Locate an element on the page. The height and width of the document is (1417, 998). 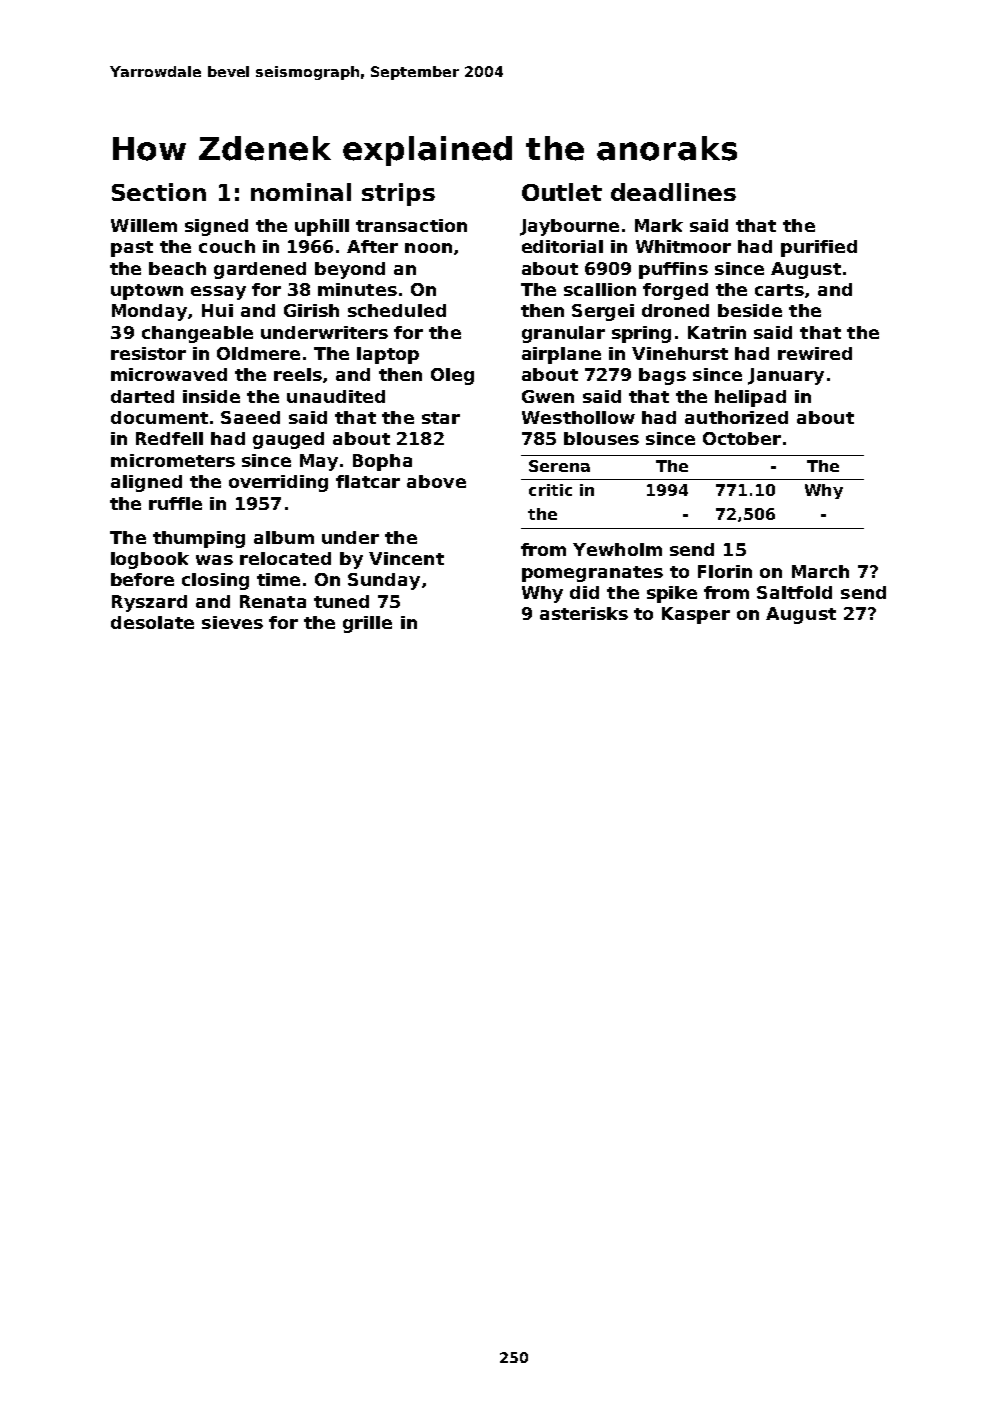
Yewholm is located at coordinates (617, 549).
